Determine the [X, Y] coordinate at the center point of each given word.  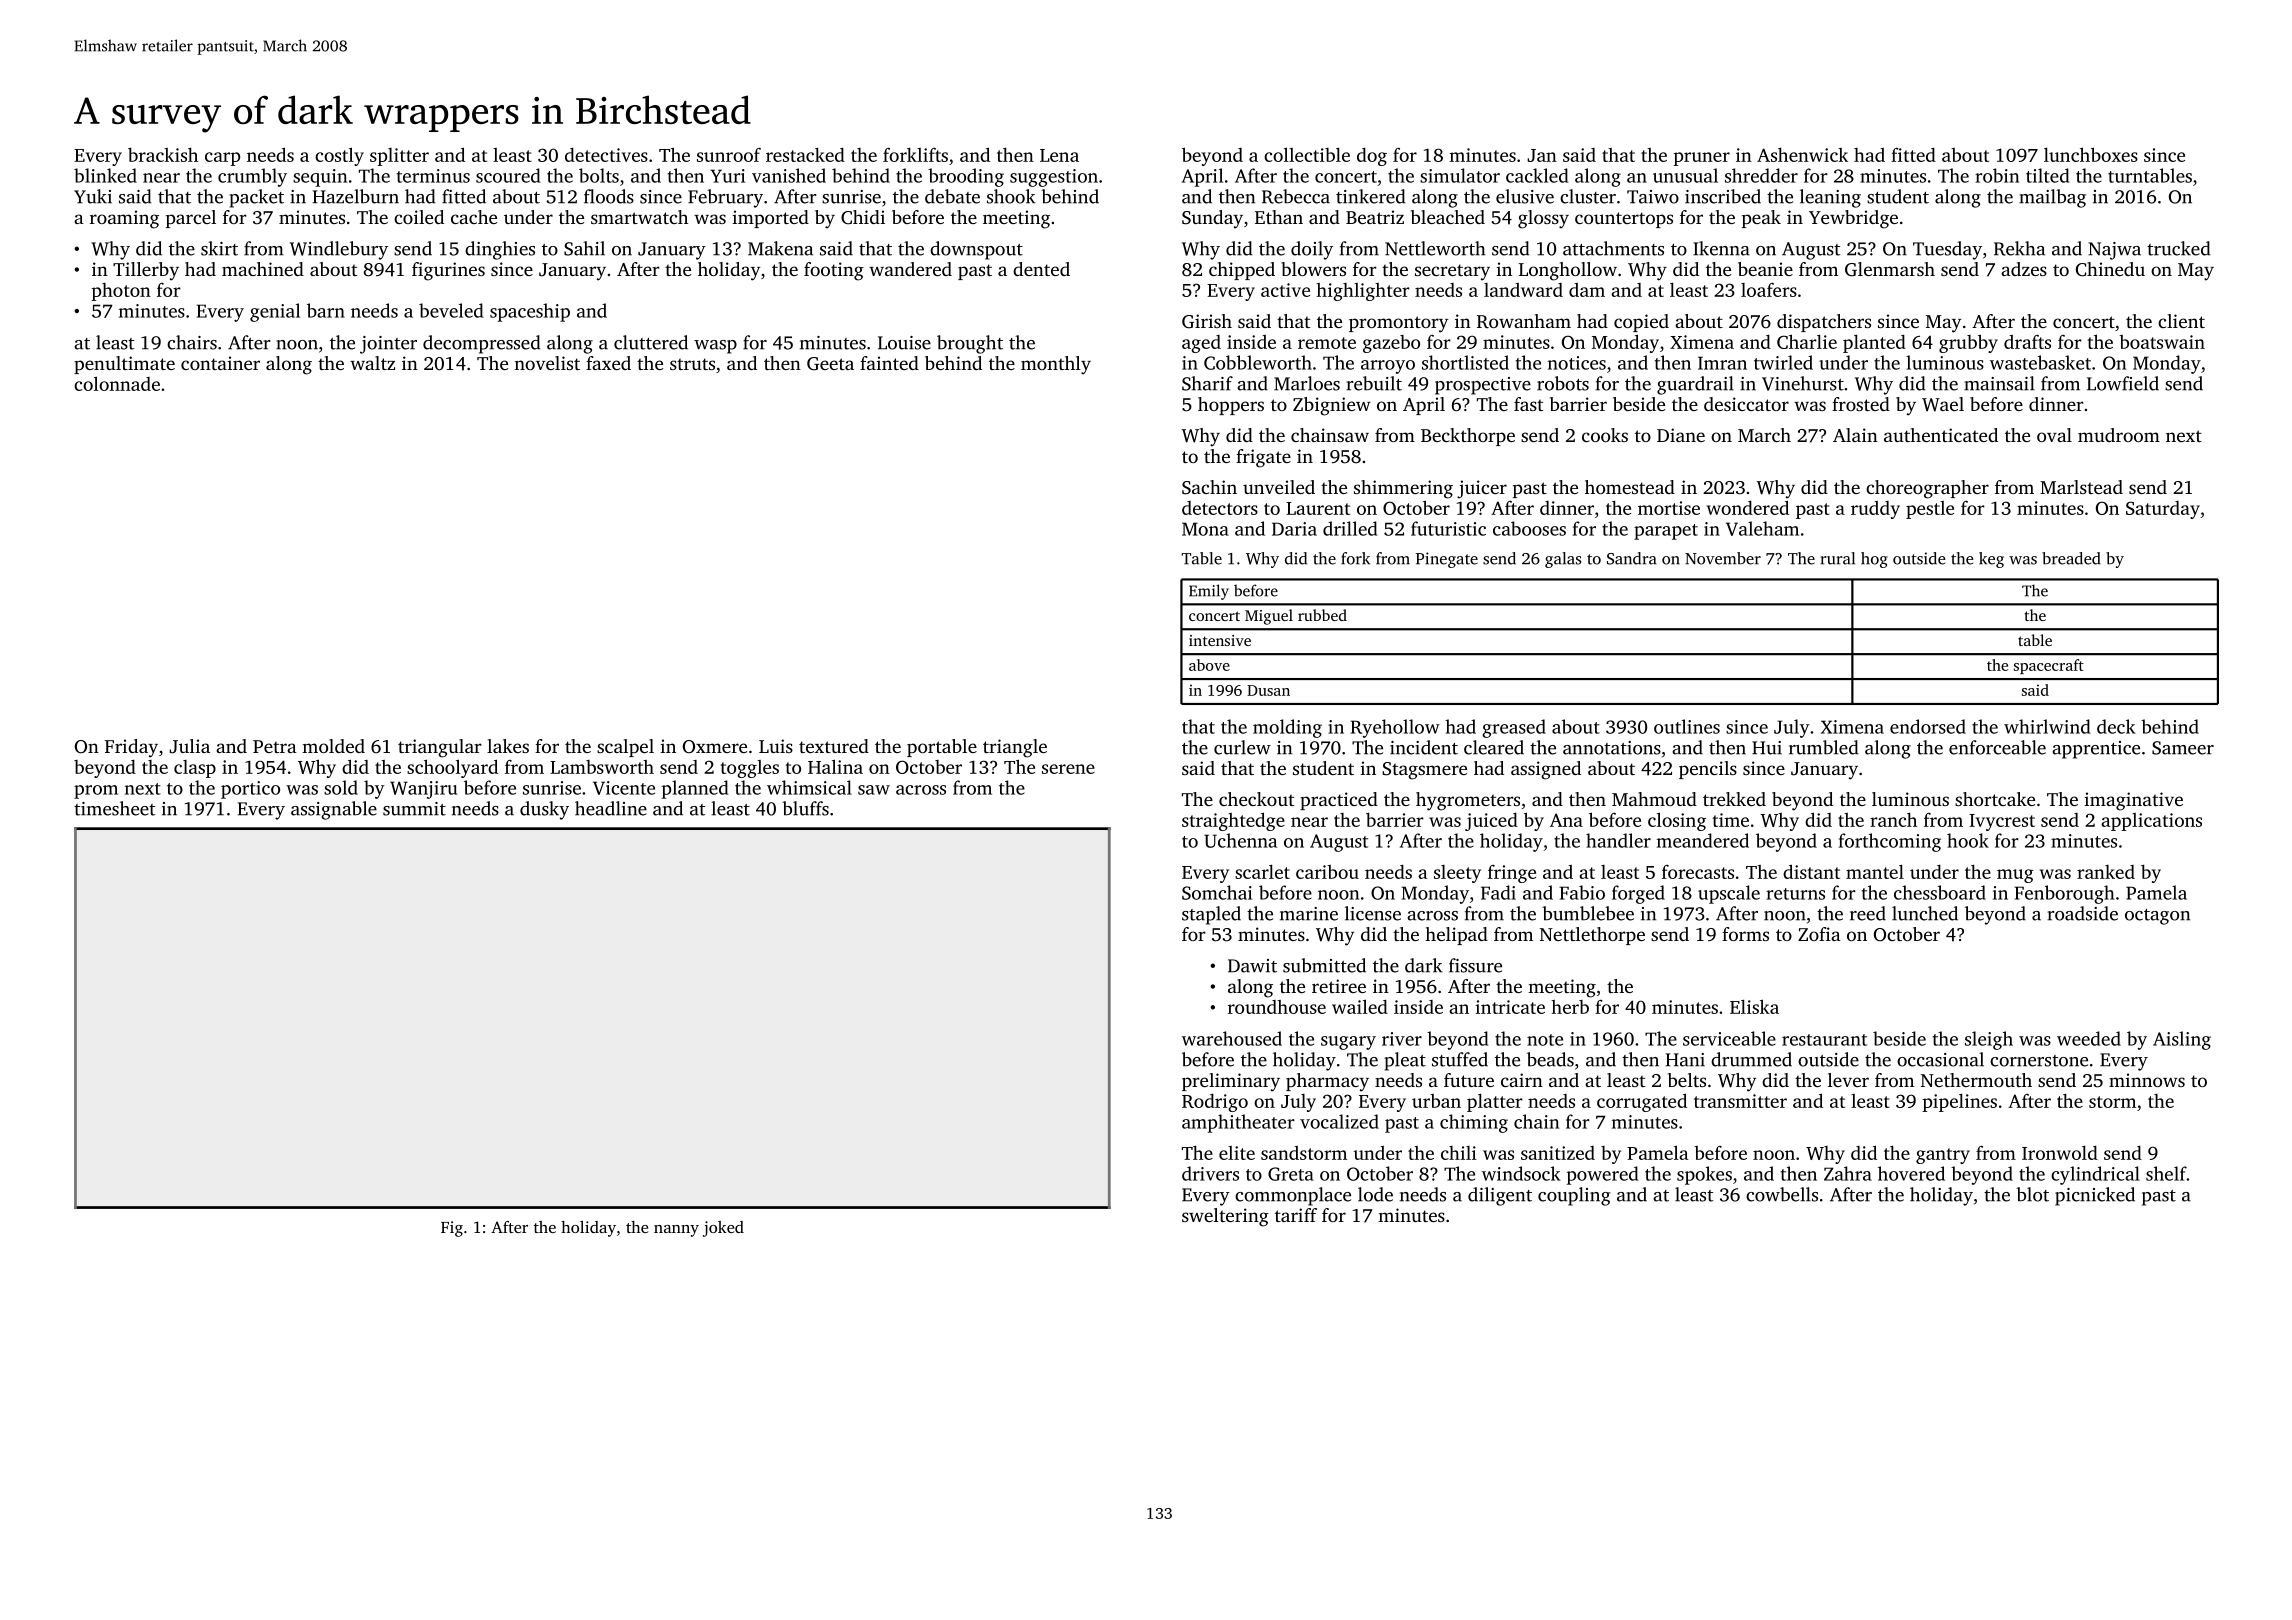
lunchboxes [2091, 154]
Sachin [1209, 487]
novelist [547, 363]
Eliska [1754, 1006]
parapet [1666, 532]
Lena [1059, 155]
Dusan [1268, 690]
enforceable [1997, 747]
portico [250, 790]
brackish [163, 155]
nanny [676, 1231]
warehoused [1232, 1038]
